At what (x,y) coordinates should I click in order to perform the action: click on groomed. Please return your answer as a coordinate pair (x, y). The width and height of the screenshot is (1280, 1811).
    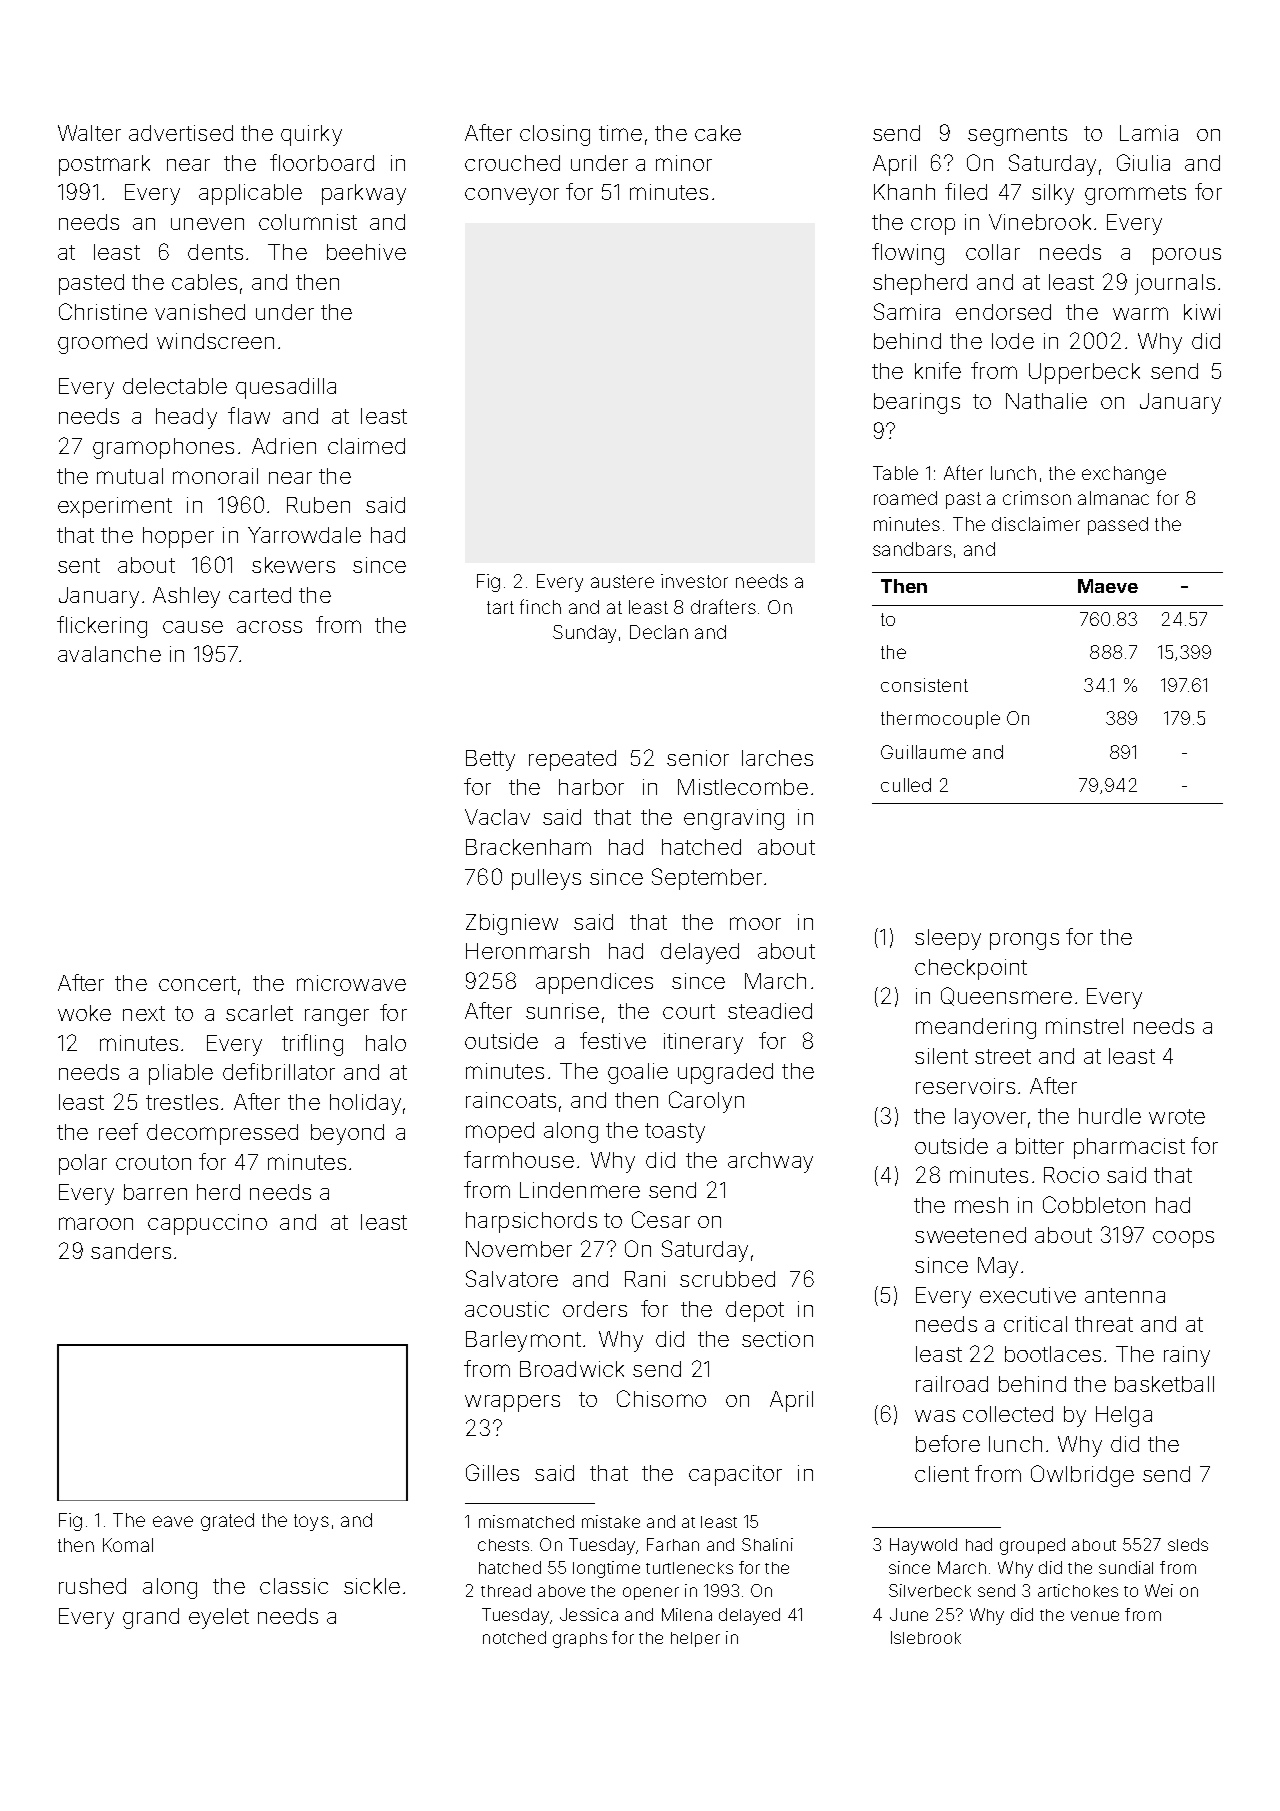
    Looking at the image, I should click on (102, 343).
